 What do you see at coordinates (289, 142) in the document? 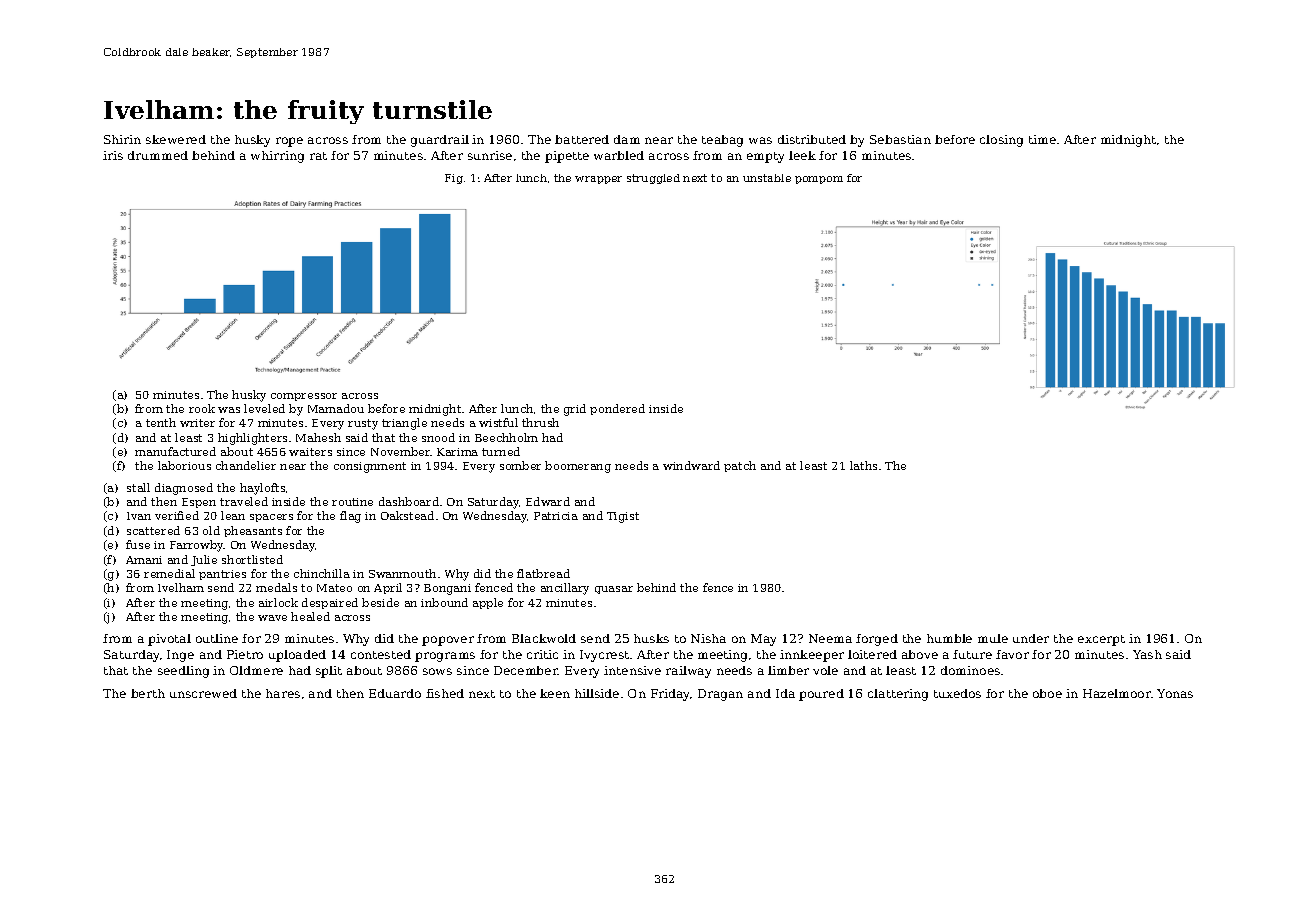
I see `rope` at bounding box center [289, 142].
